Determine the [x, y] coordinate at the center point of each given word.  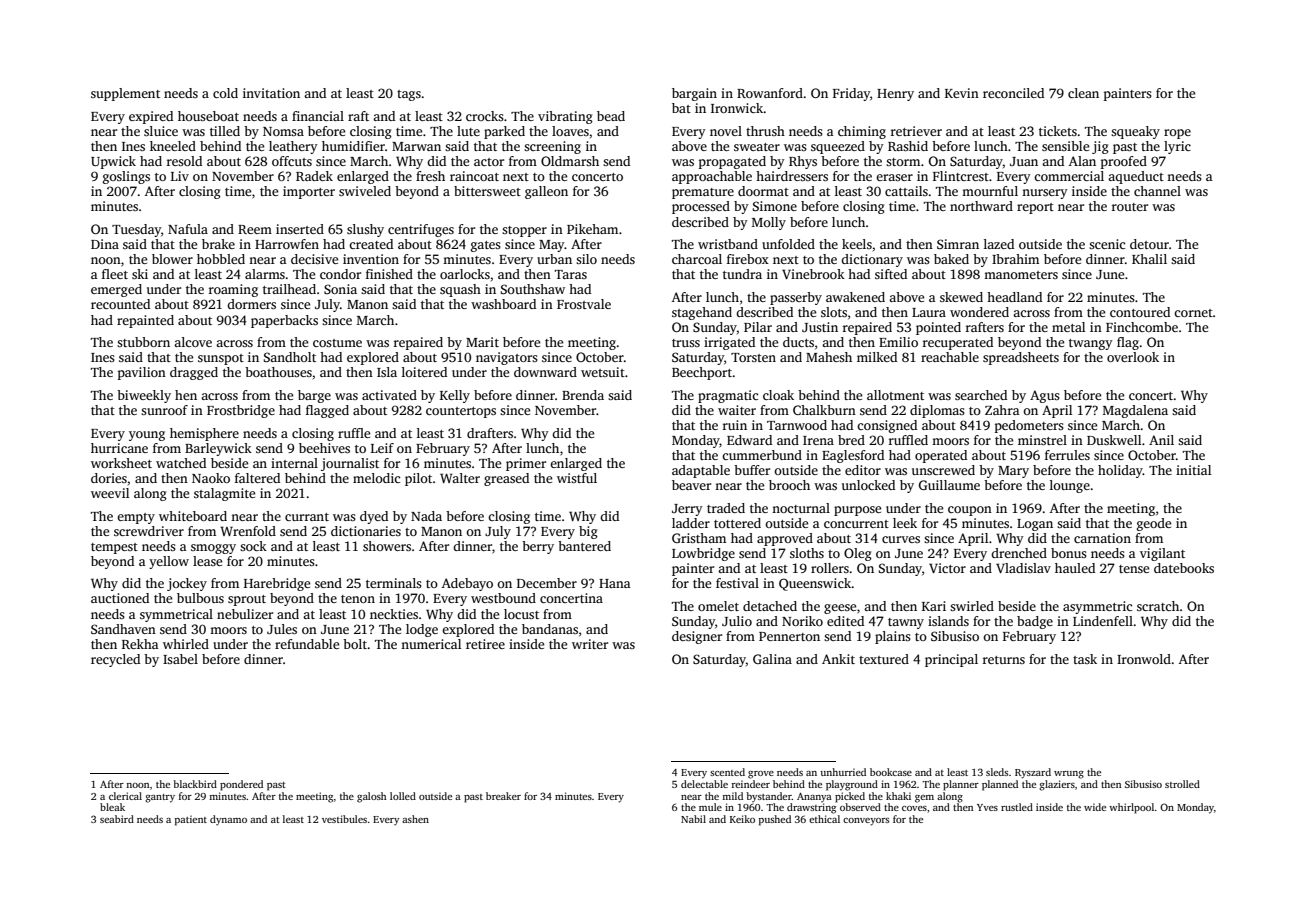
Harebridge [277, 584]
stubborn [143, 342]
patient [191, 820]
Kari [934, 606]
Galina [772, 659]
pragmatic [728, 396]
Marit [482, 342]
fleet [115, 274]
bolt [355, 644]
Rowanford [770, 93]
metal [1068, 327]
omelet [718, 606]
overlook [1133, 357]
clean [1083, 93]
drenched [1019, 553]
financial [318, 116]
